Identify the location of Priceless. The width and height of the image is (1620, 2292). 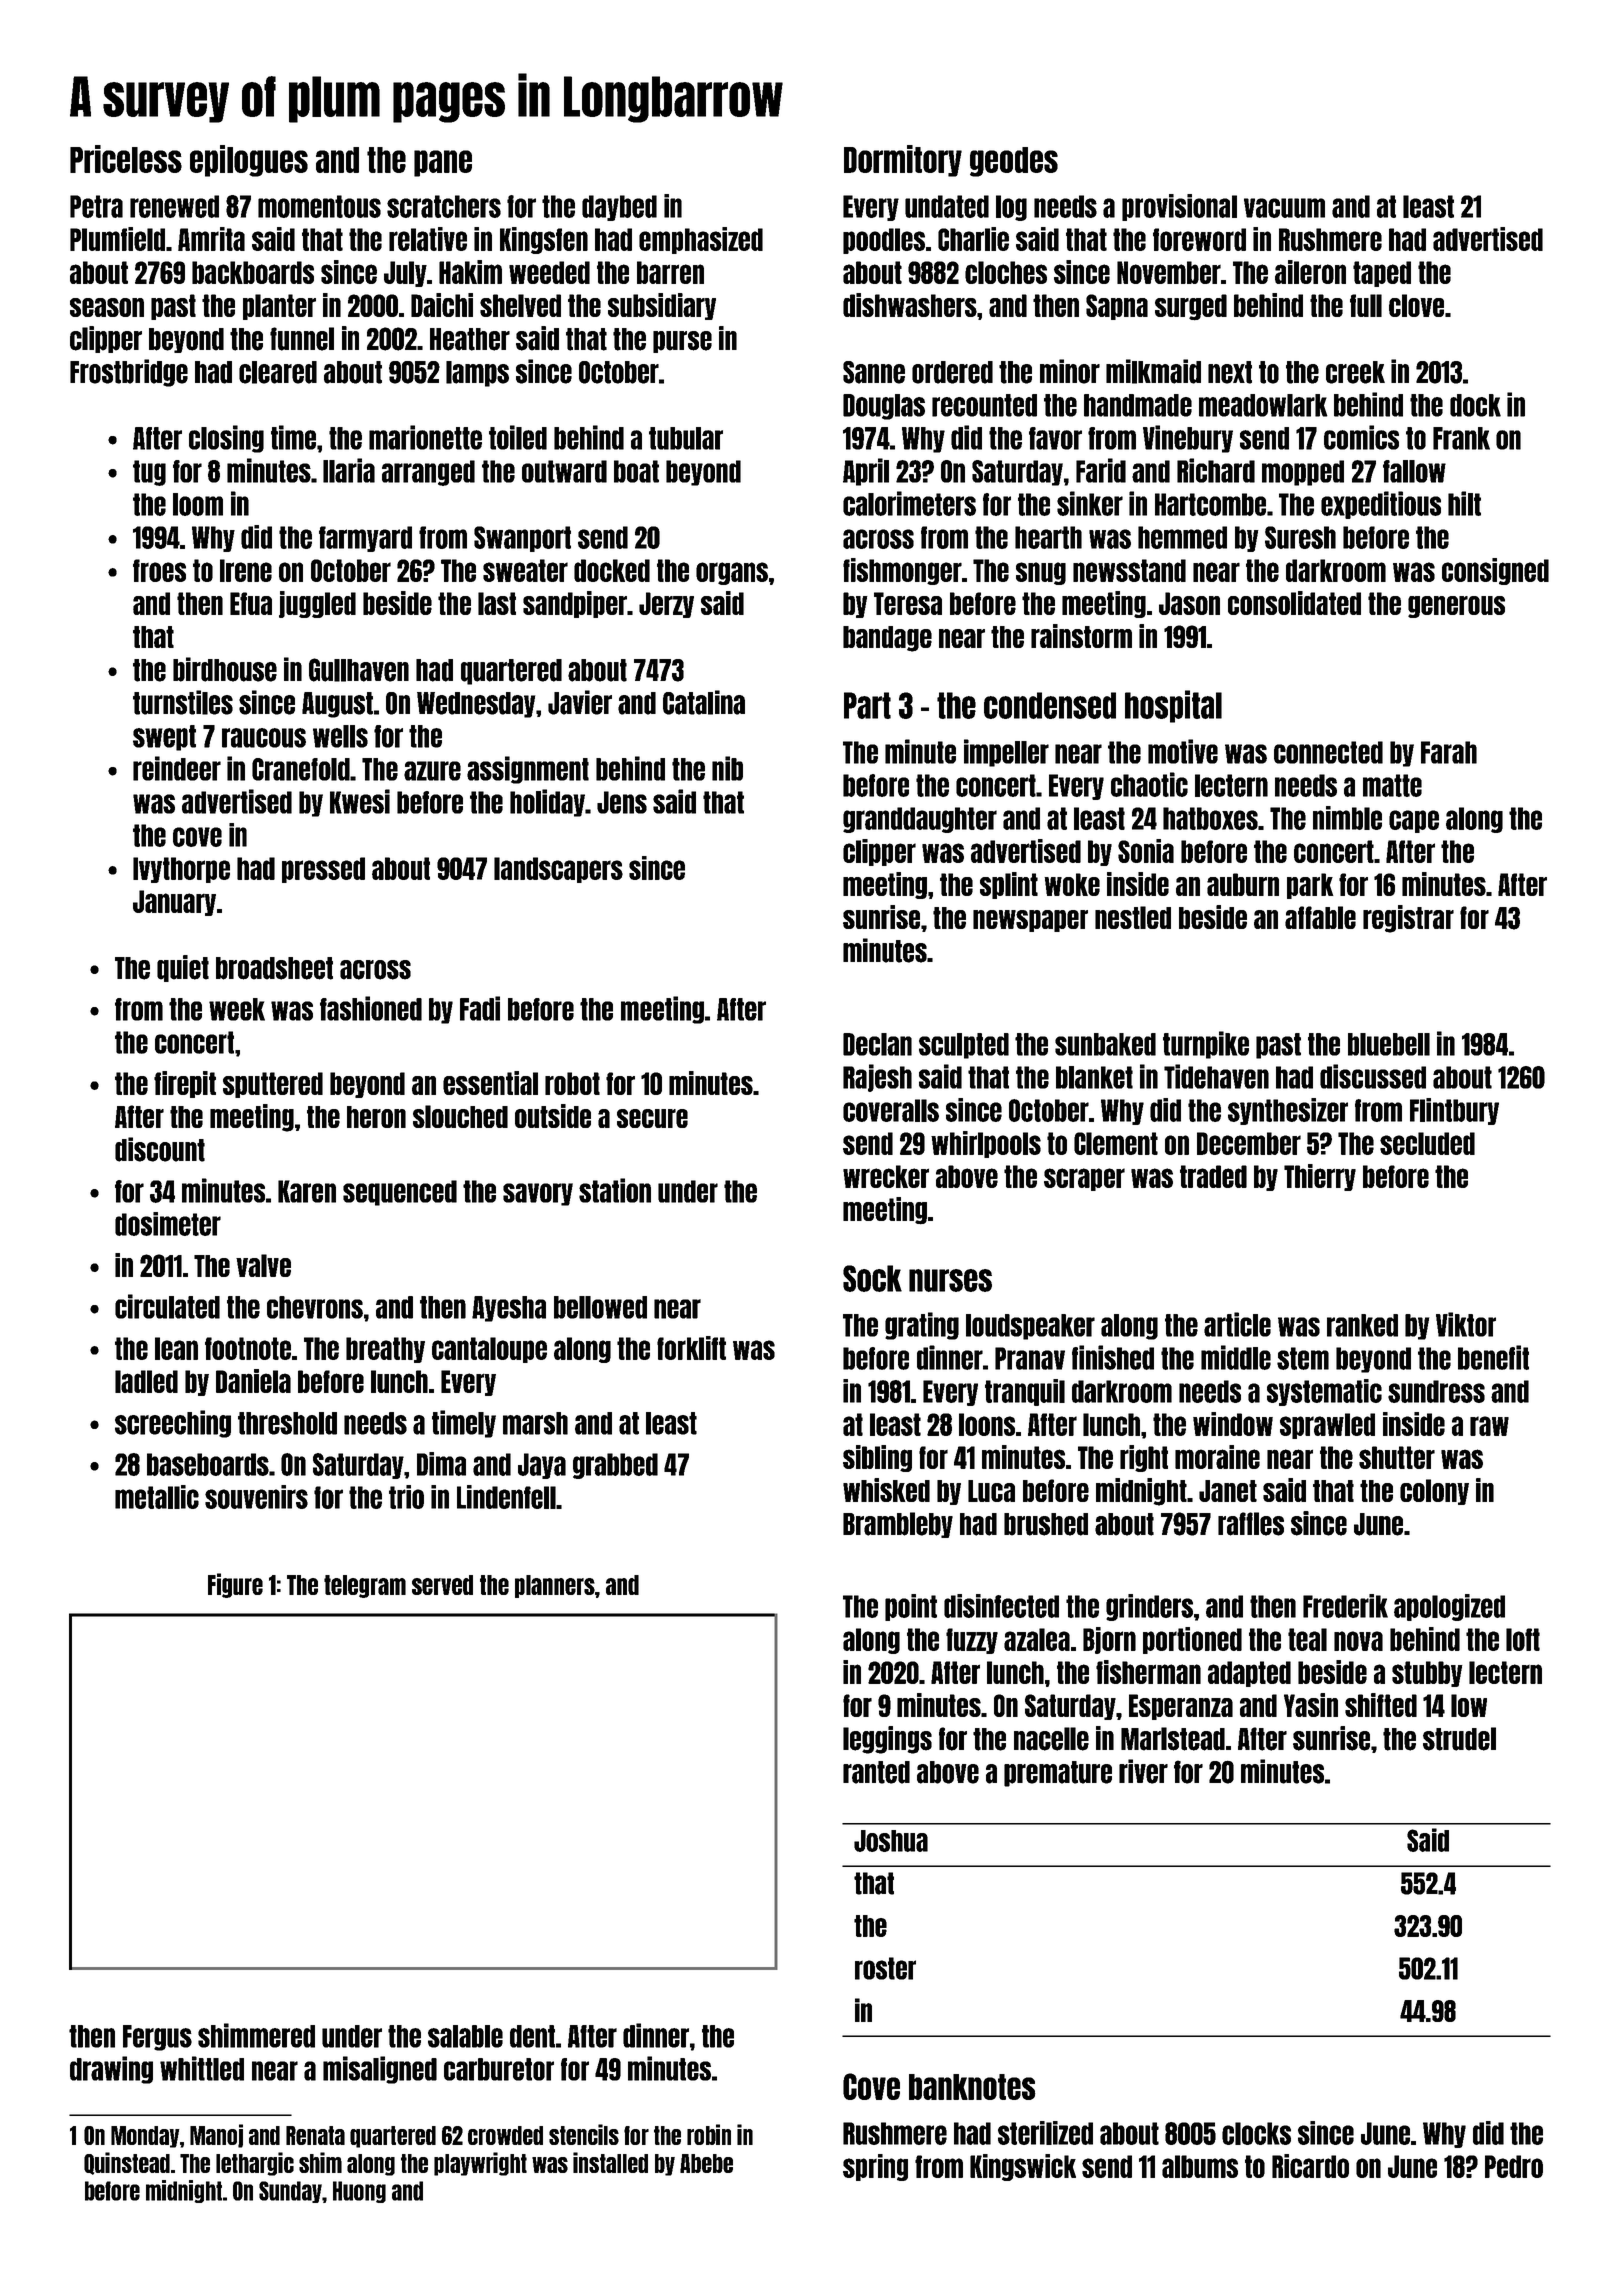
(126, 159).
